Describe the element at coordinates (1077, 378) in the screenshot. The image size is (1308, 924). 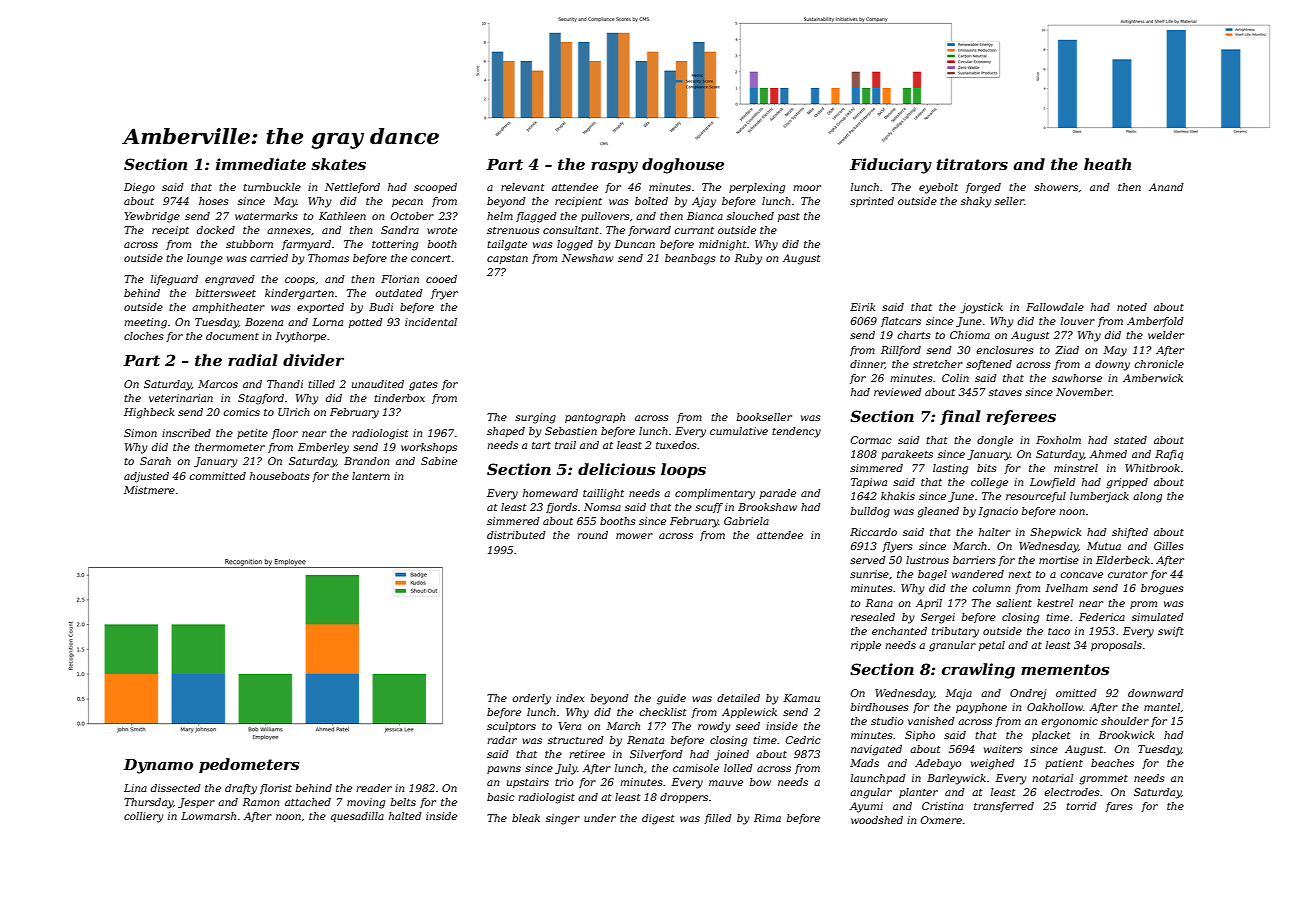
I see `sawhorse` at that location.
